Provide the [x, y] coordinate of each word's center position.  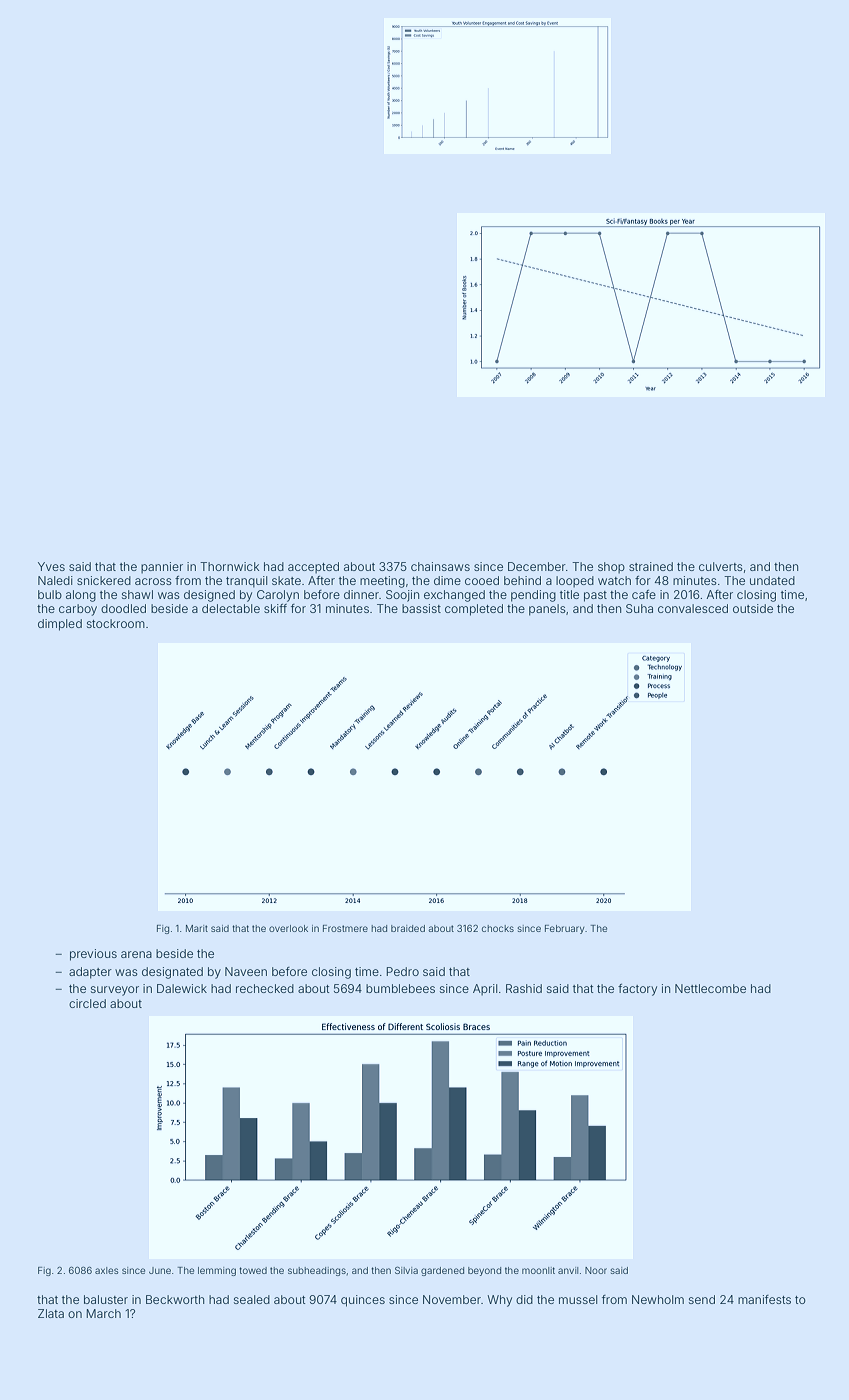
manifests [764, 1299]
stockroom [116, 623]
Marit [197, 928]
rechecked [265, 988]
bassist [421, 608]
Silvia [406, 1270]
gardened [442, 1271]
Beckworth [175, 1299]
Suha [639, 608]
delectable [231, 608]
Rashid [524, 988]
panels [547, 610]
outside [753, 608]
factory [637, 990]
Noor [596, 1270]
